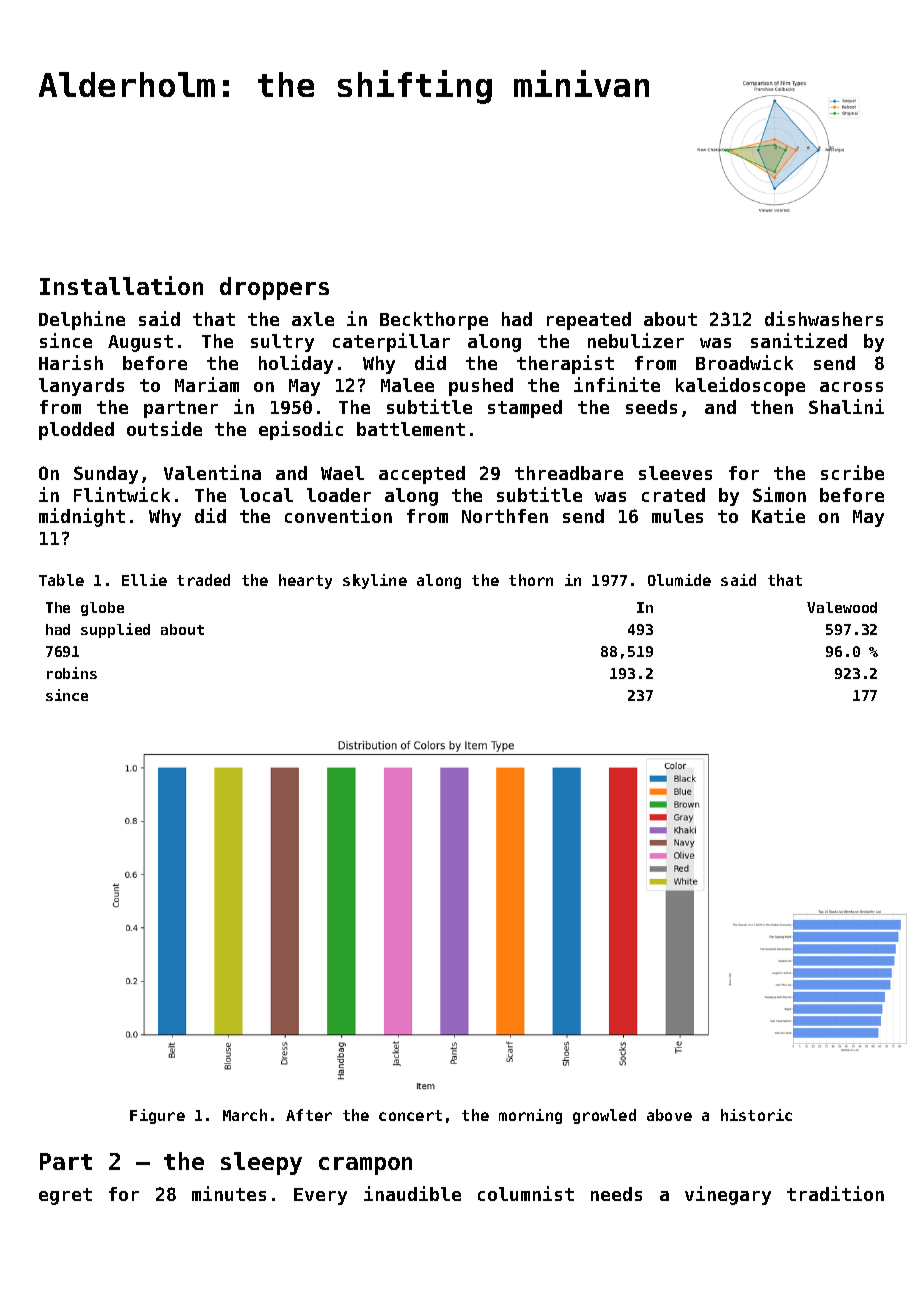 This image has height=1308, width=924. What do you see at coordinates (122, 494) in the image?
I see `Flintwick` at bounding box center [122, 494].
